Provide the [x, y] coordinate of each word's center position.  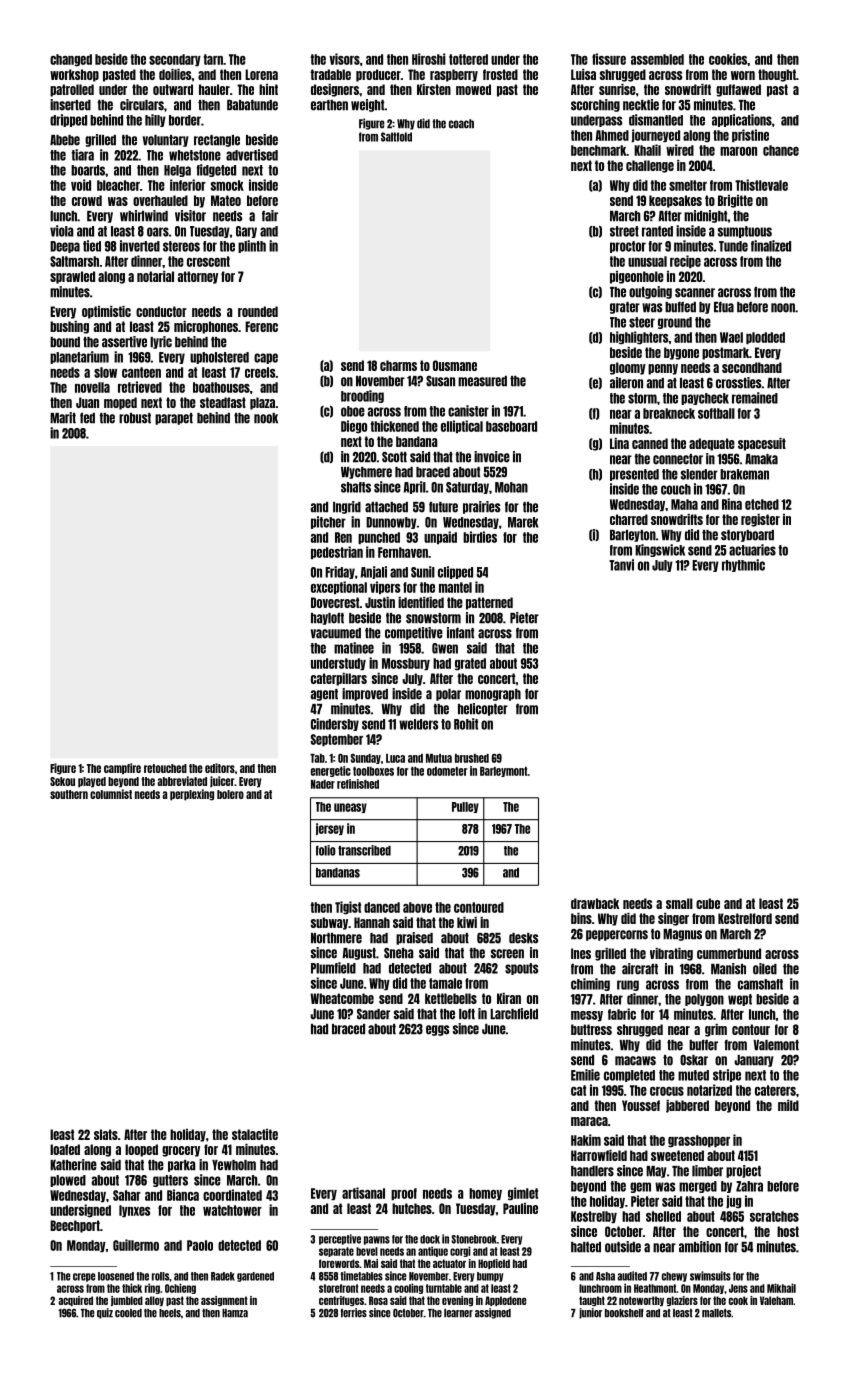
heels [170, 1313]
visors [344, 59]
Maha [684, 504]
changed [71, 60]
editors [220, 768]
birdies [480, 537]
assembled [657, 59]
